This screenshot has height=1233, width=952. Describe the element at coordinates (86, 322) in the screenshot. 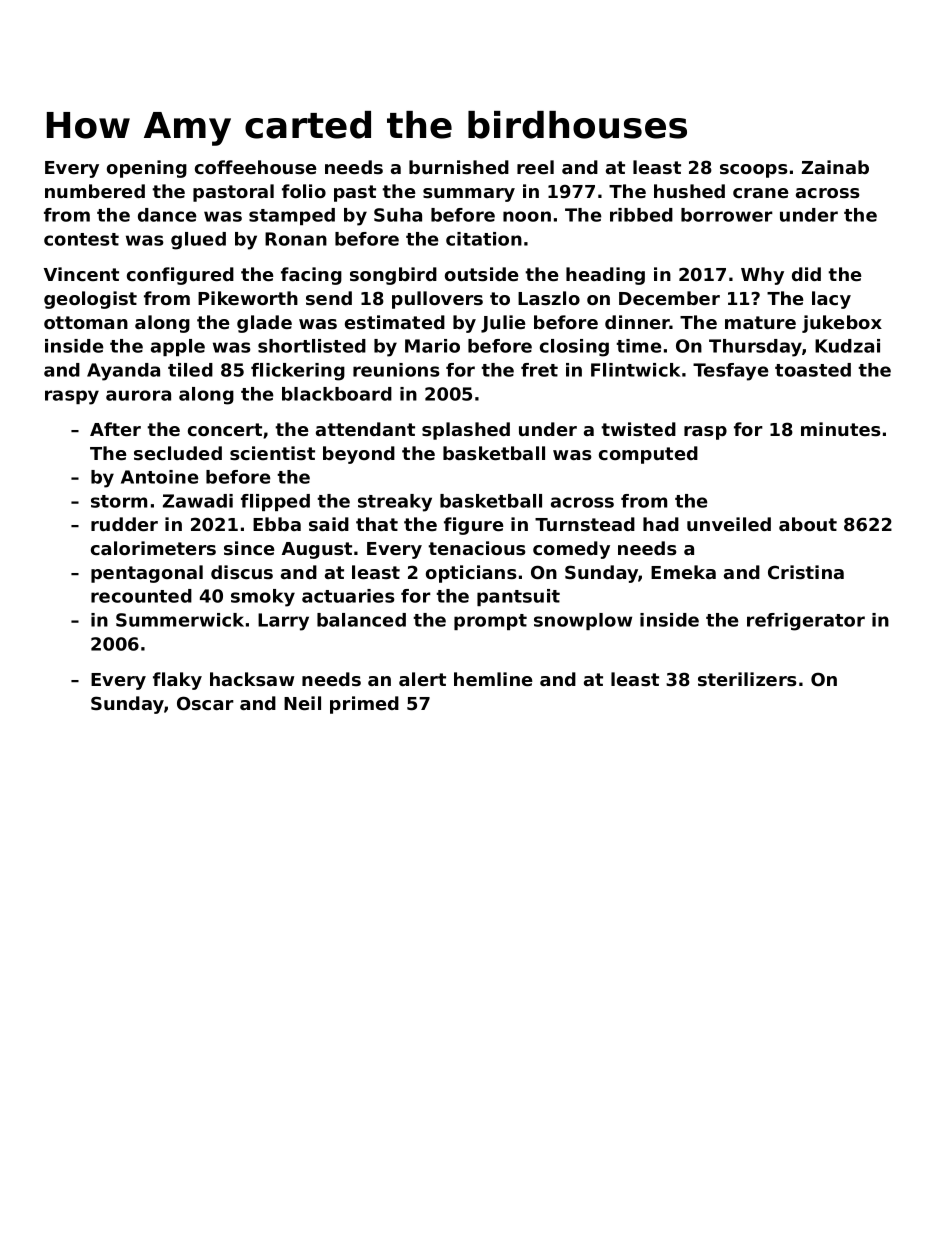

I see `ottoman` at that location.
